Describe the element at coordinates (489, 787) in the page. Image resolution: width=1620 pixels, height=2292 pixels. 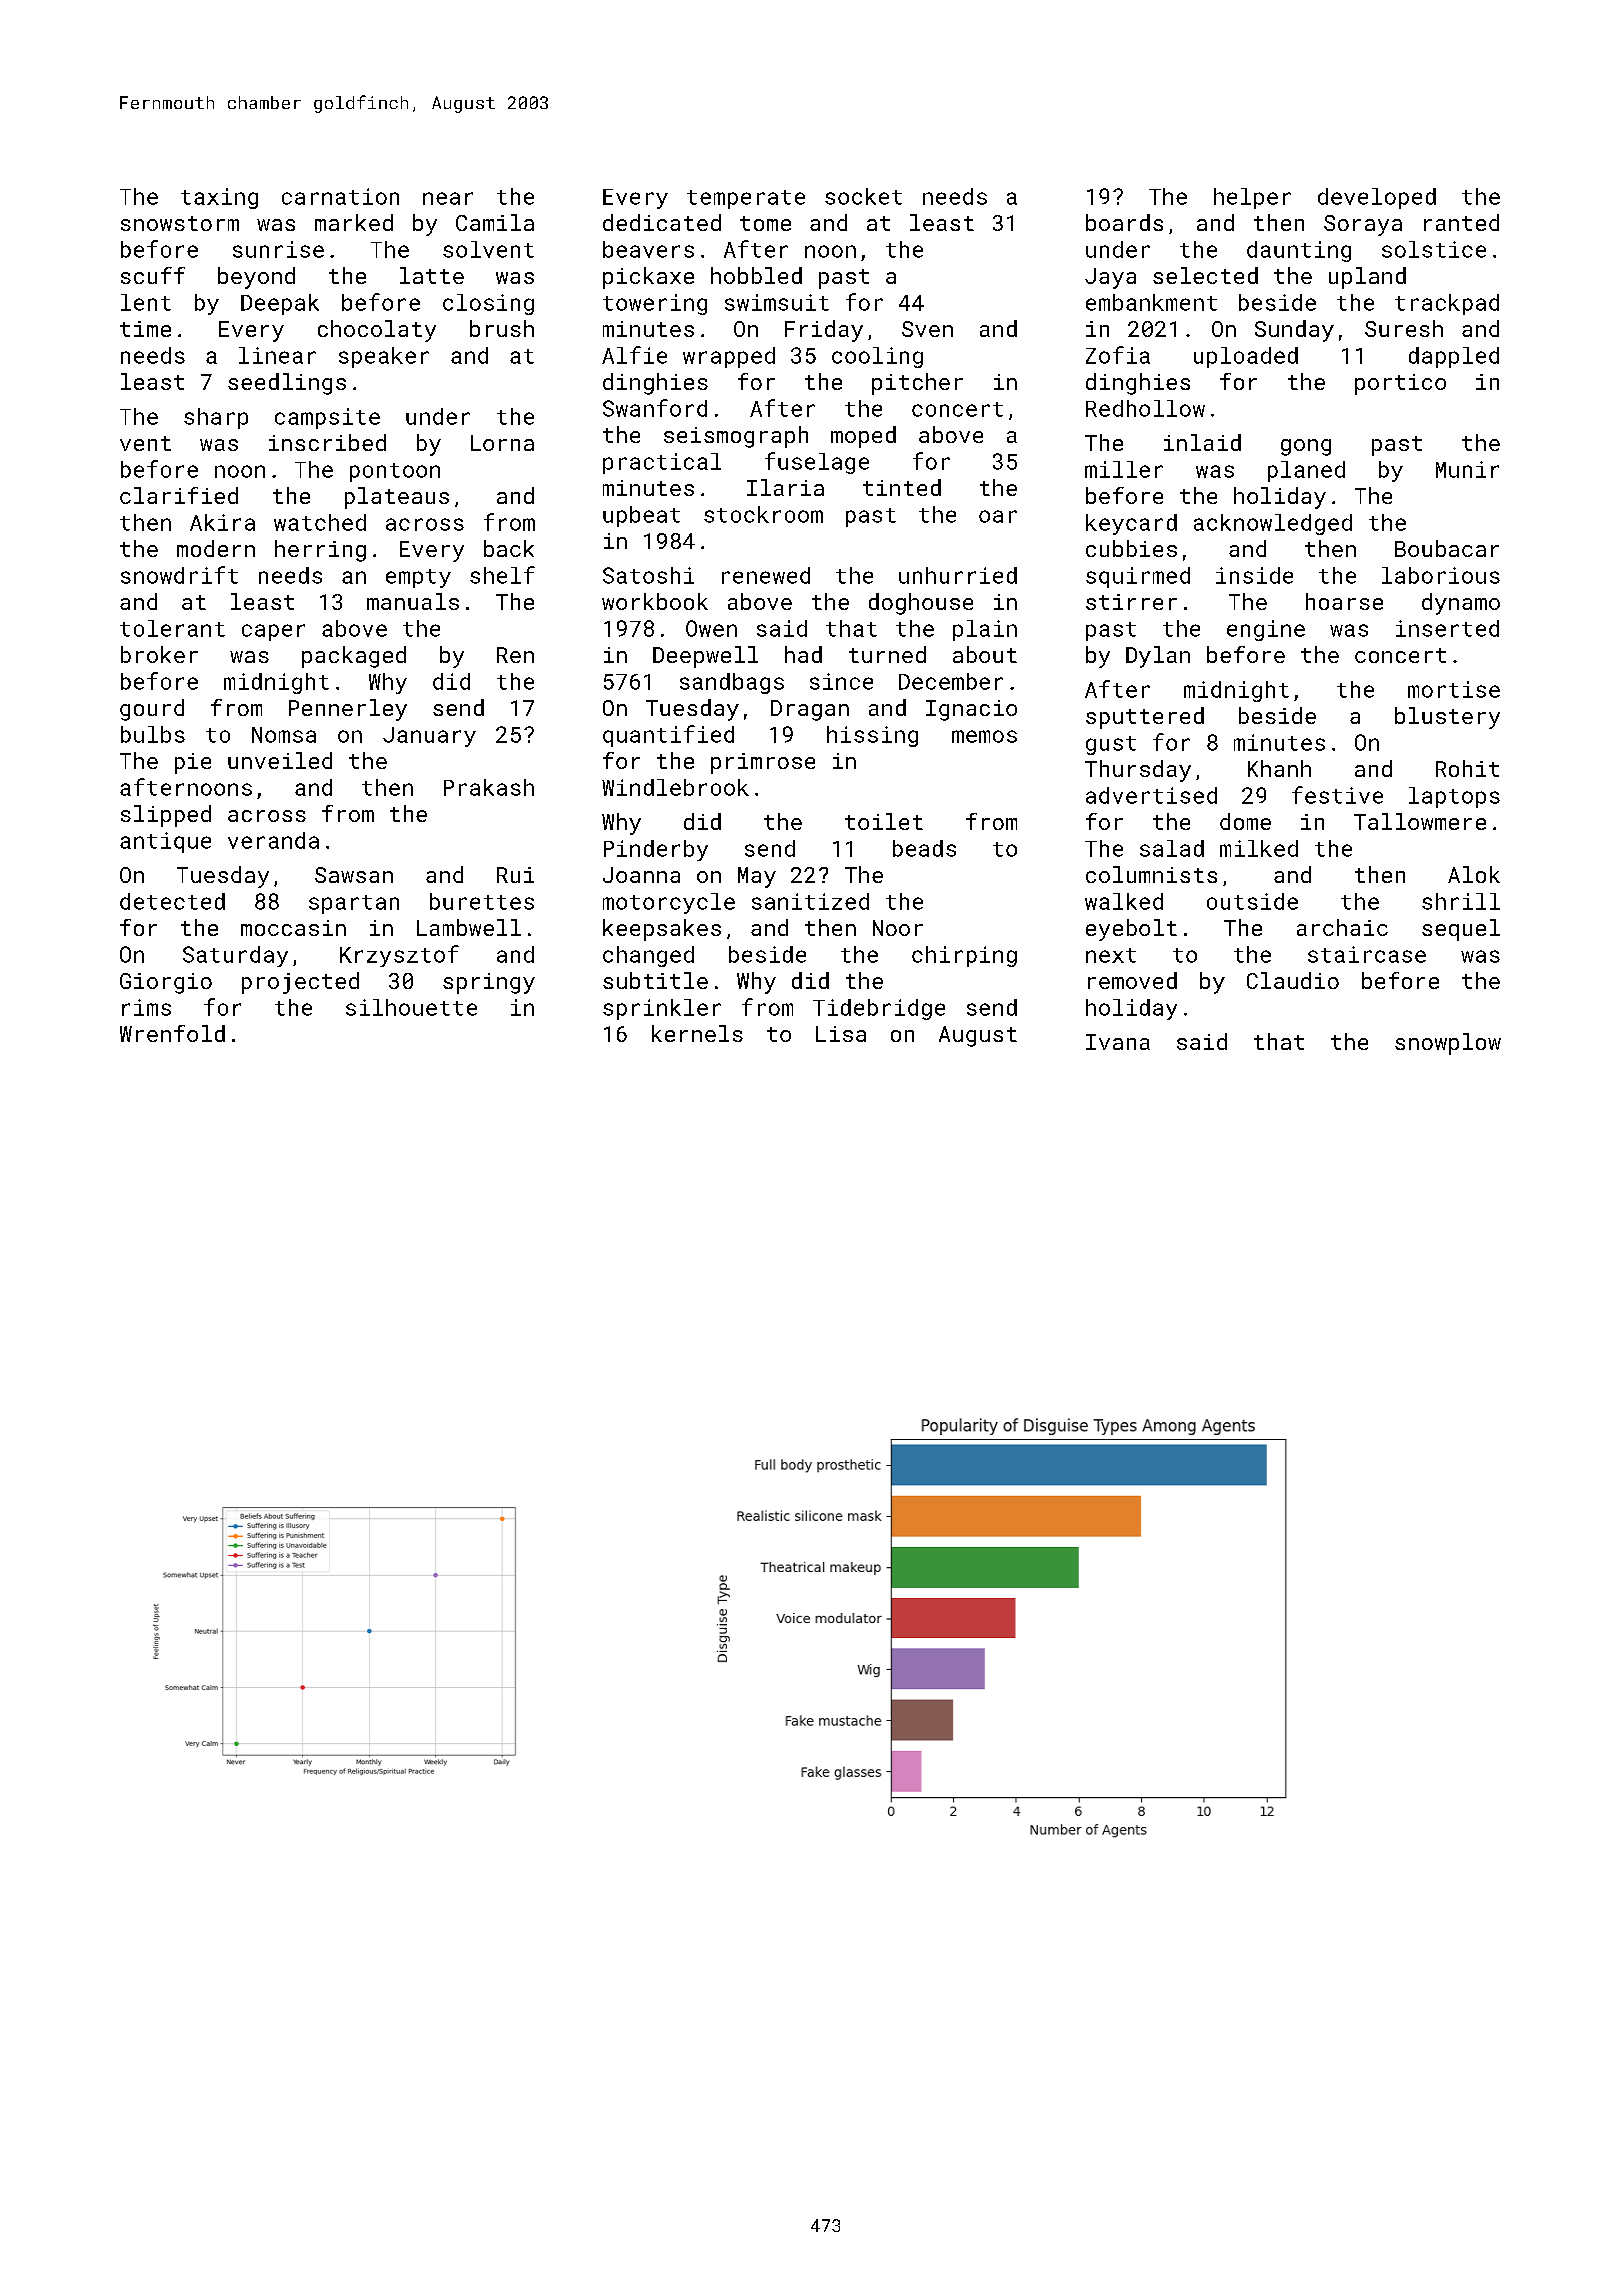
I see `Prakash` at that location.
